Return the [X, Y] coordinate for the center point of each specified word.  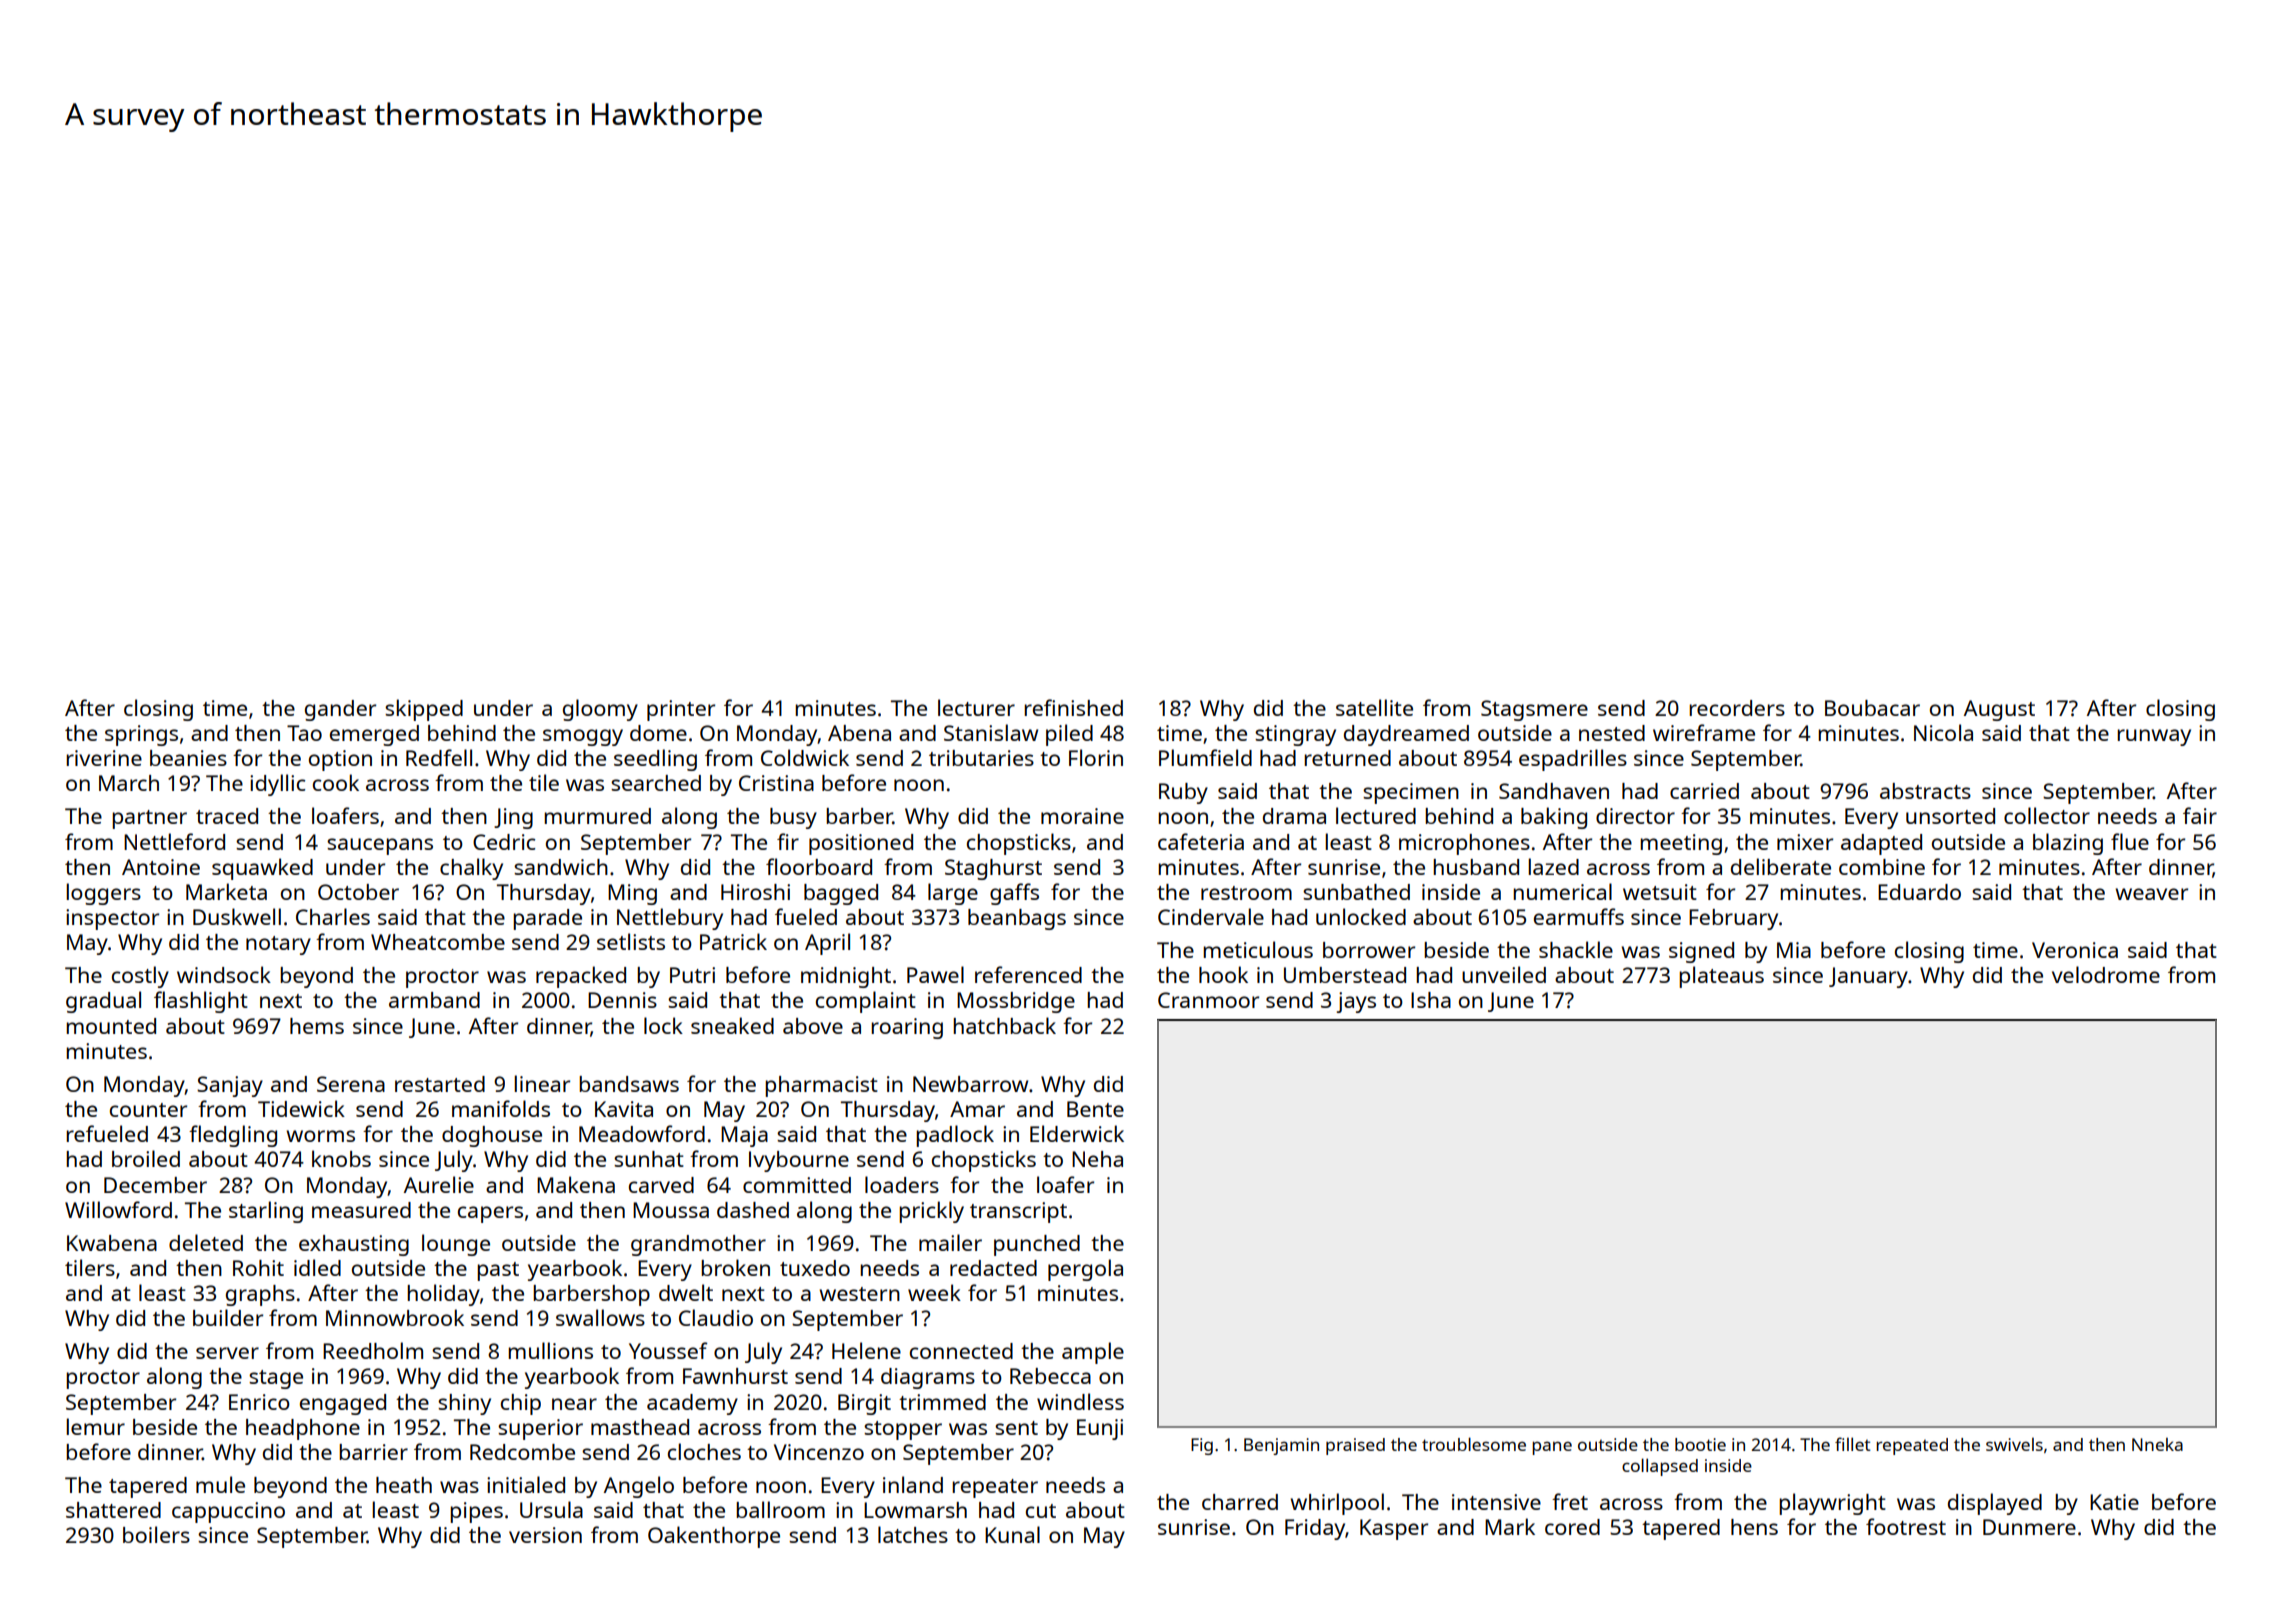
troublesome [1474, 1444]
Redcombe [522, 1452]
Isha [1431, 1000]
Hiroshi [755, 892]
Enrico [259, 1402]
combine [1882, 867]
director [1635, 816]
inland [913, 1484]
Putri [692, 975]
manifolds [501, 1108]
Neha [1097, 1159]
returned [1347, 758]
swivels [2014, 1444]
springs [141, 735]
